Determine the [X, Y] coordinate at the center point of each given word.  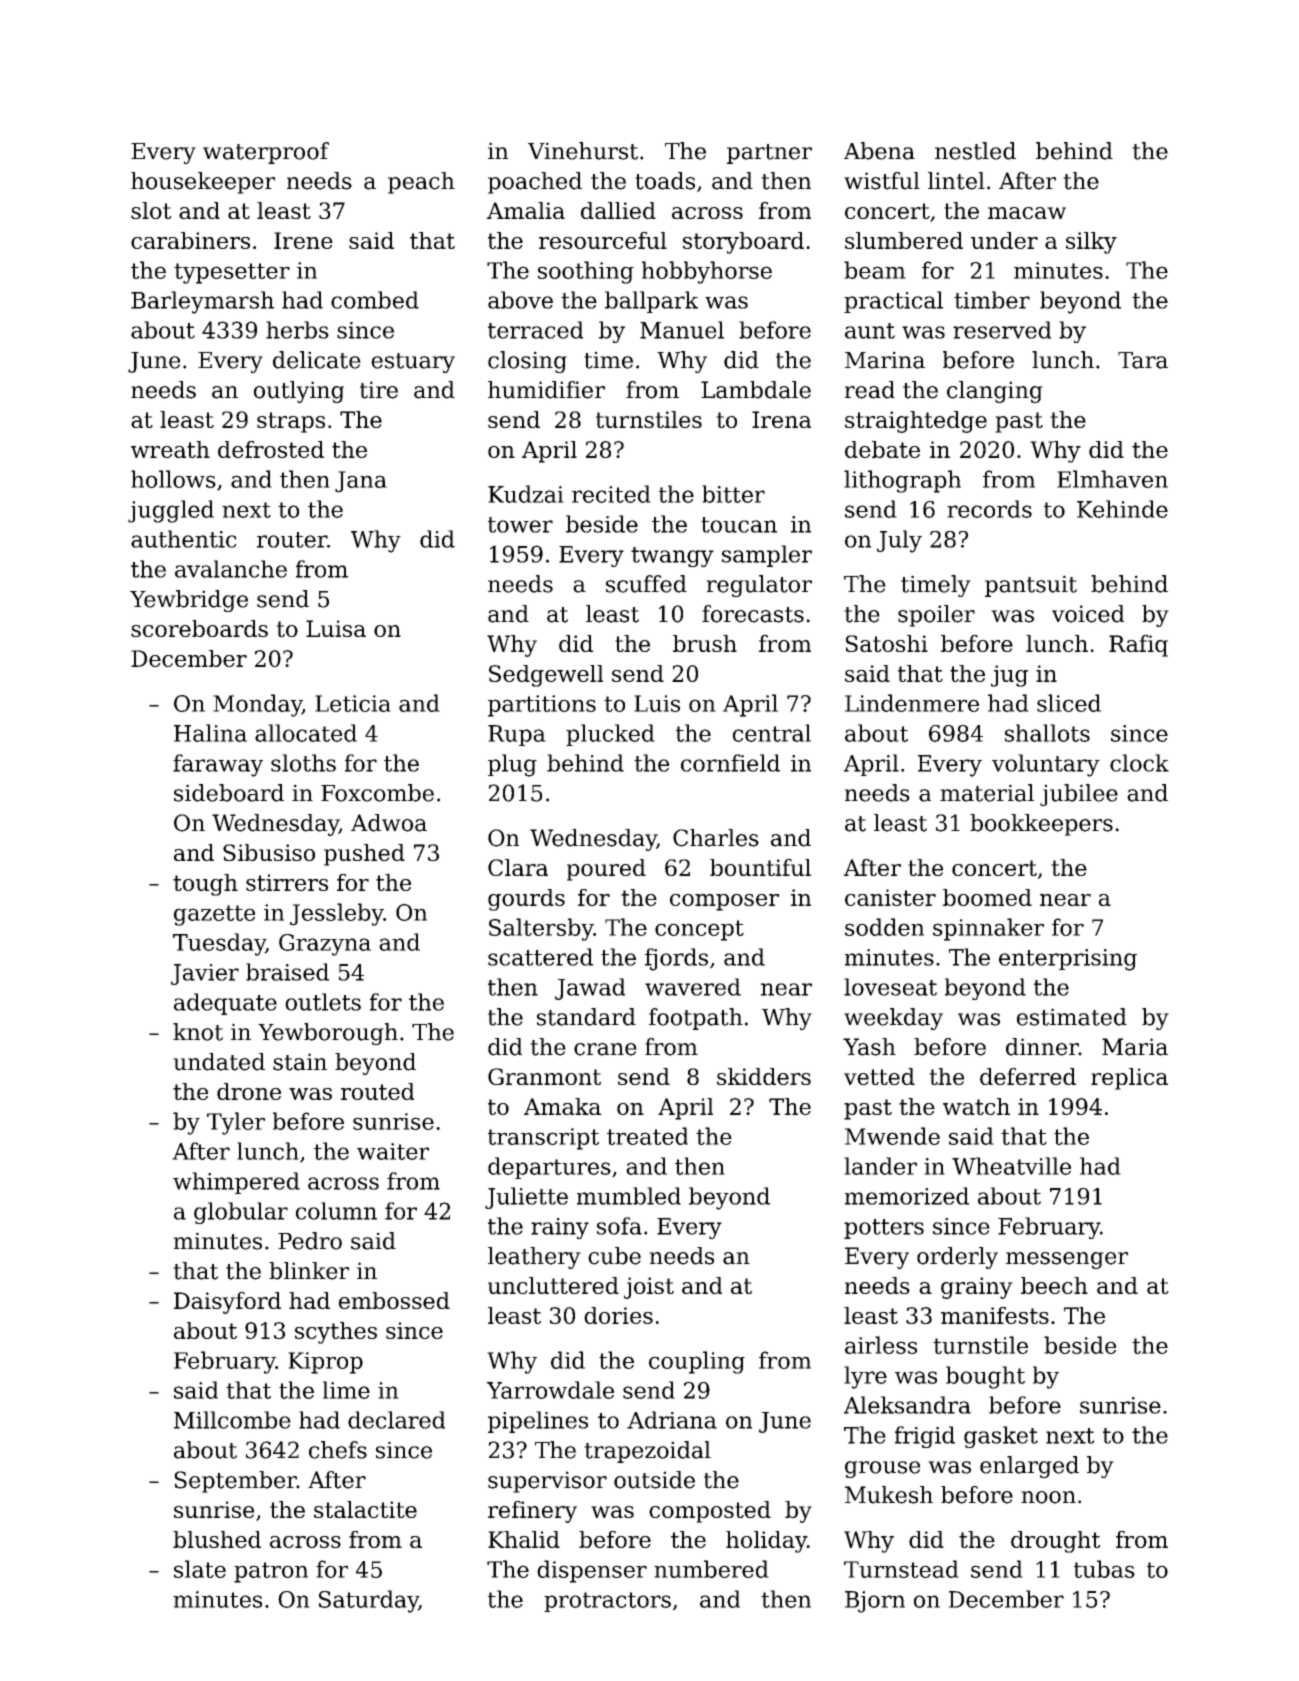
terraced [535, 330]
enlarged [1029, 1467]
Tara [1143, 360]
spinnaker [988, 929]
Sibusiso [269, 852]
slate [200, 1569]
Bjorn [875, 1602]
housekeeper [203, 183]
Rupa [517, 735]
